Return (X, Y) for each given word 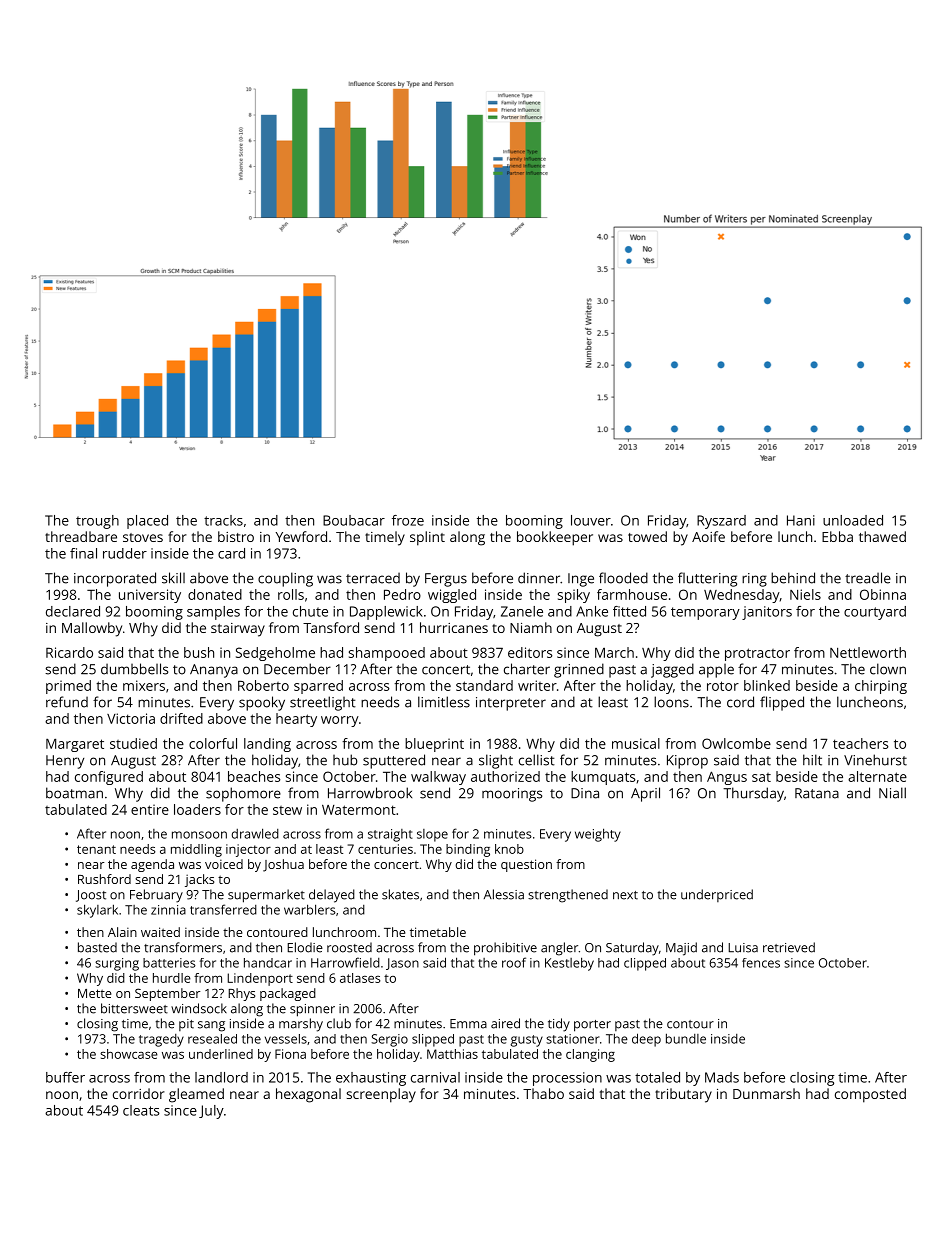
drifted (181, 718)
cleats (141, 1110)
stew (287, 810)
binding (468, 850)
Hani (801, 520)
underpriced (717, 895)
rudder (125, 553)
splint (427, 538)
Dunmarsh (766, 1093)
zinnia (168, 910)
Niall (892, 793)
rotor (723, 686)
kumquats (603, 778)
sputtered (394, 761)
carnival (435, 1077)
